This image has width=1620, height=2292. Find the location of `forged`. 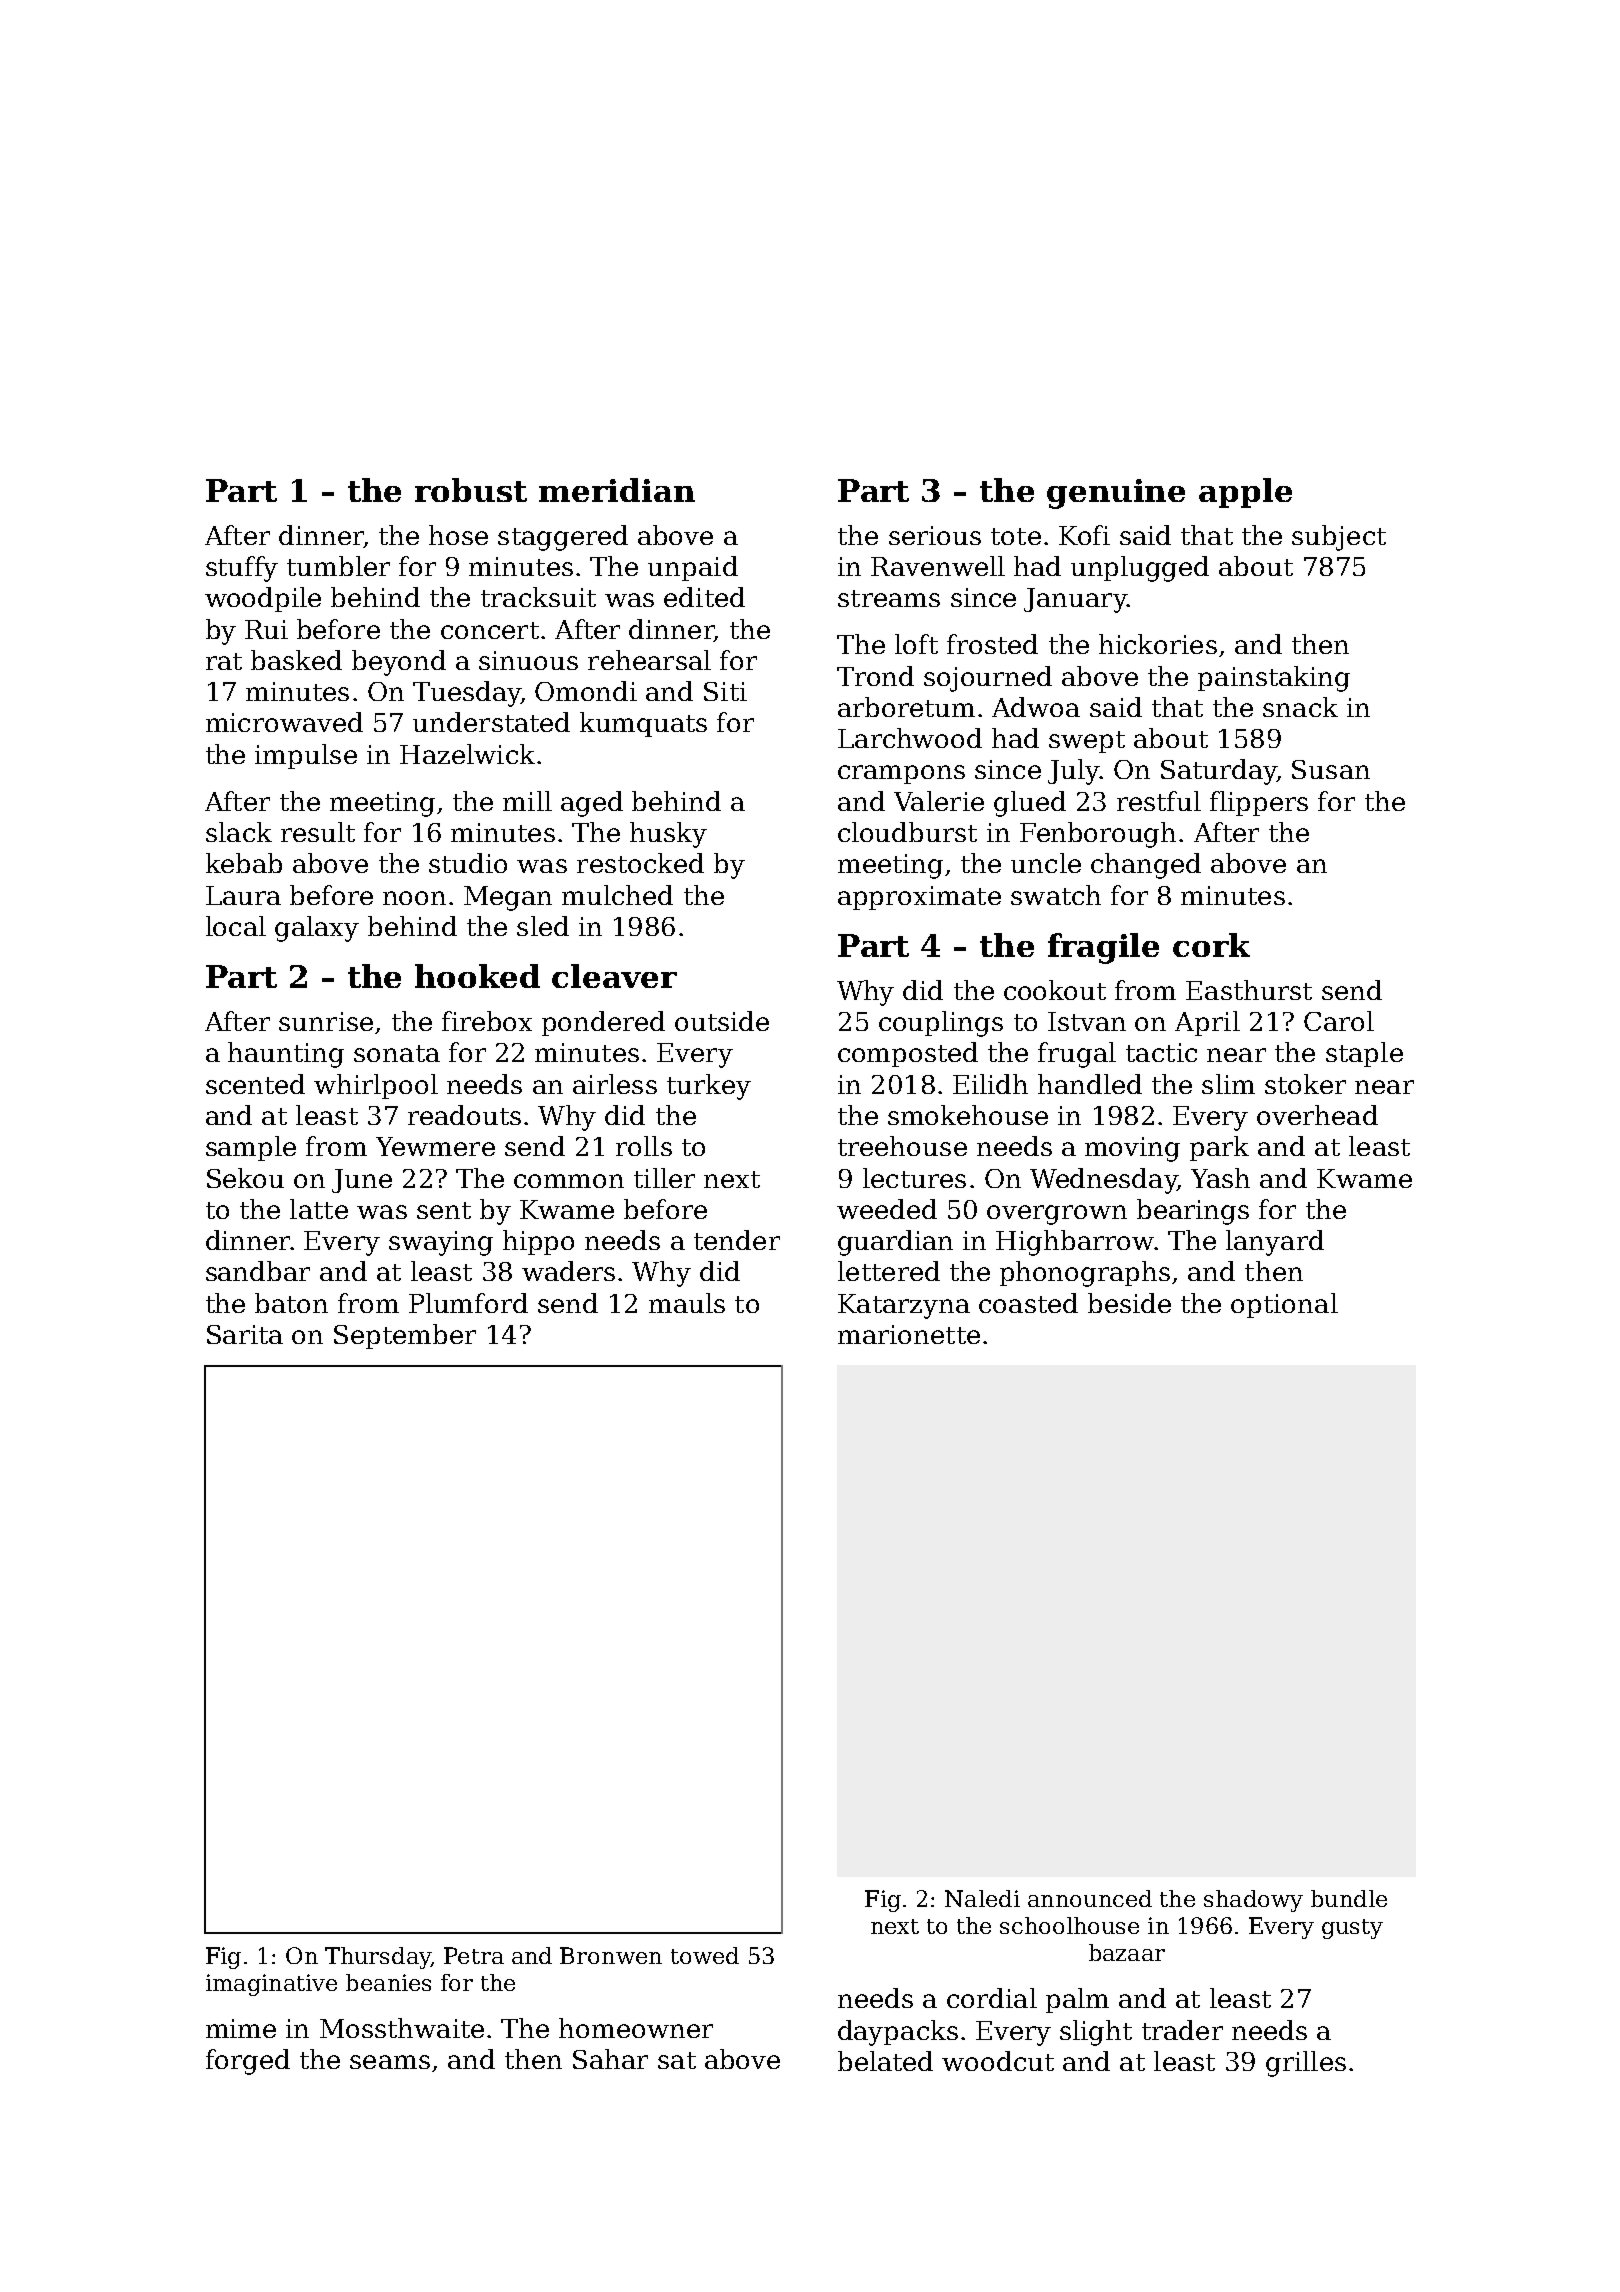

forged is located at coordinates (248, 2062).
